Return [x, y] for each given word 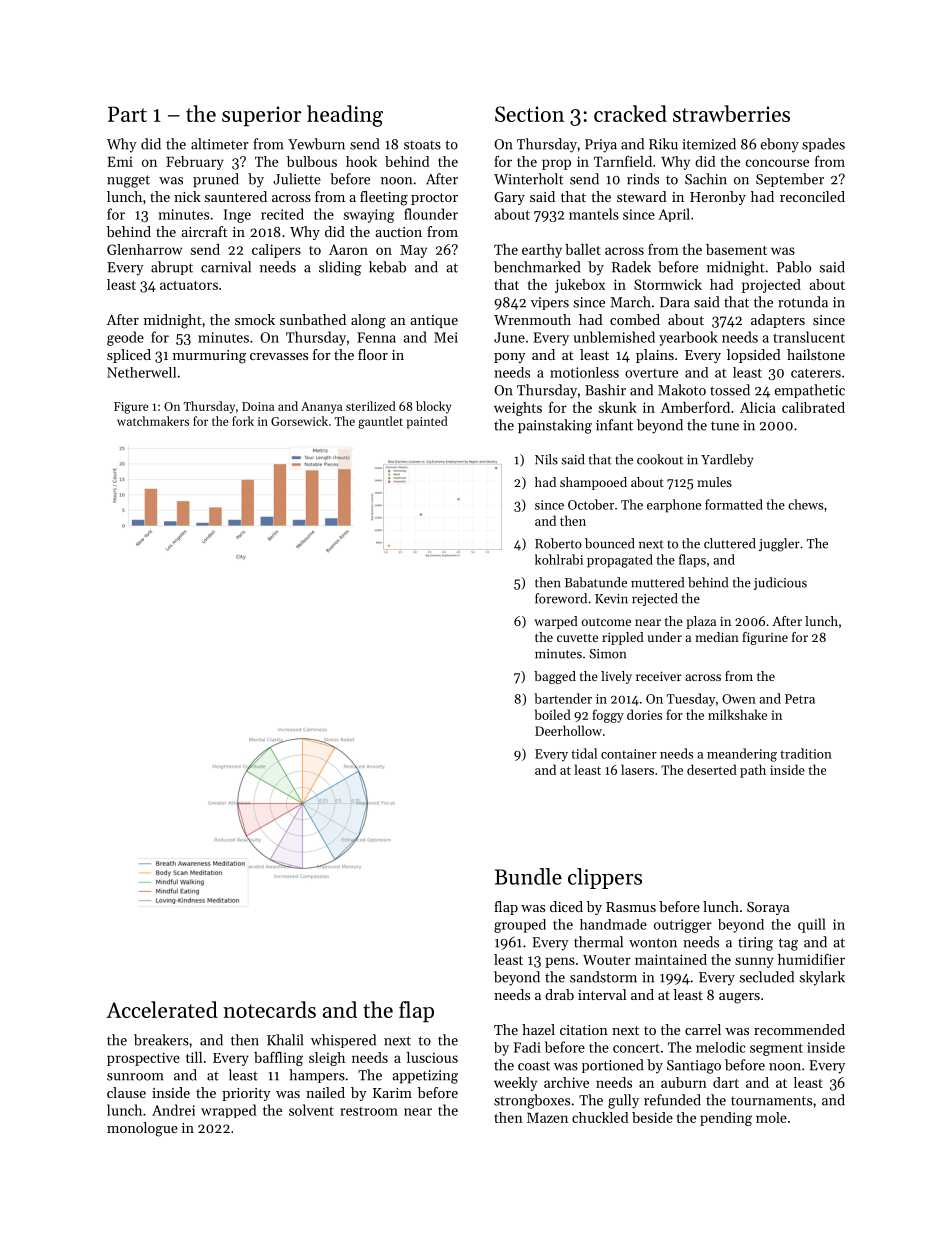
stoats [422, 145]
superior [262, 116]
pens [560, 962]
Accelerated [162, 1009]
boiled [553, 714]
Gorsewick [299, 421]
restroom [369, 1111]
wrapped [228, 1111]
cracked [630, 113]
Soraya [768, 908]
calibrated [813, 407]
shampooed [593, 483]
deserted [712, 769]
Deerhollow [568, 730]
